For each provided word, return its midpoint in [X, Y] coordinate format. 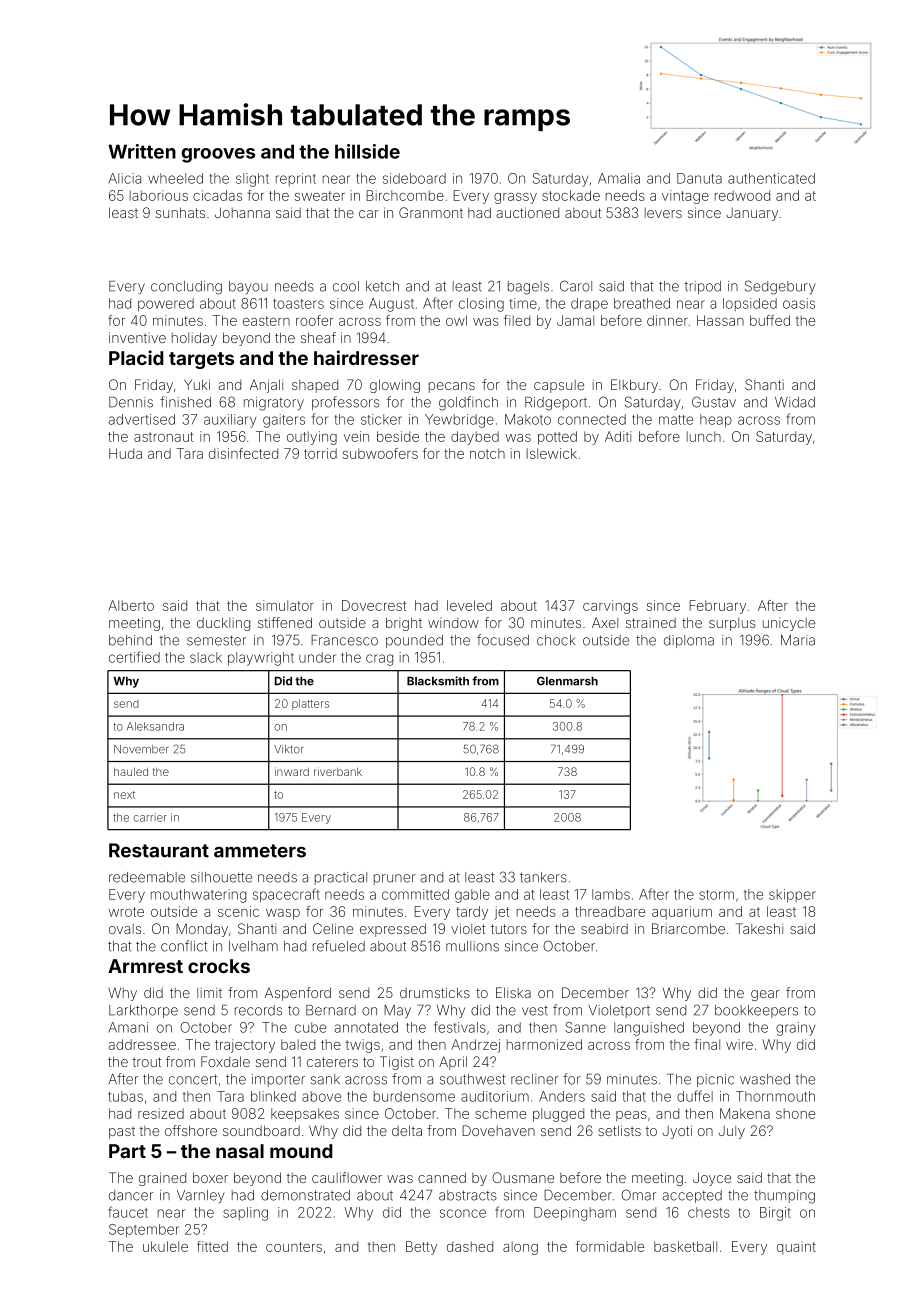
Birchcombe [405, 195]
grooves [218, 155]
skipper [792, 896]
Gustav [714, 402]
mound [301, 1151]
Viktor [288, 749]
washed [765, 1079]
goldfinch [468, 403]
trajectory [245, 1046]
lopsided [750, 304]
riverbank [338, 771]
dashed [470, 1246]
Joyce [712, 1179]
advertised [141, 419]
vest [535, 1011]
